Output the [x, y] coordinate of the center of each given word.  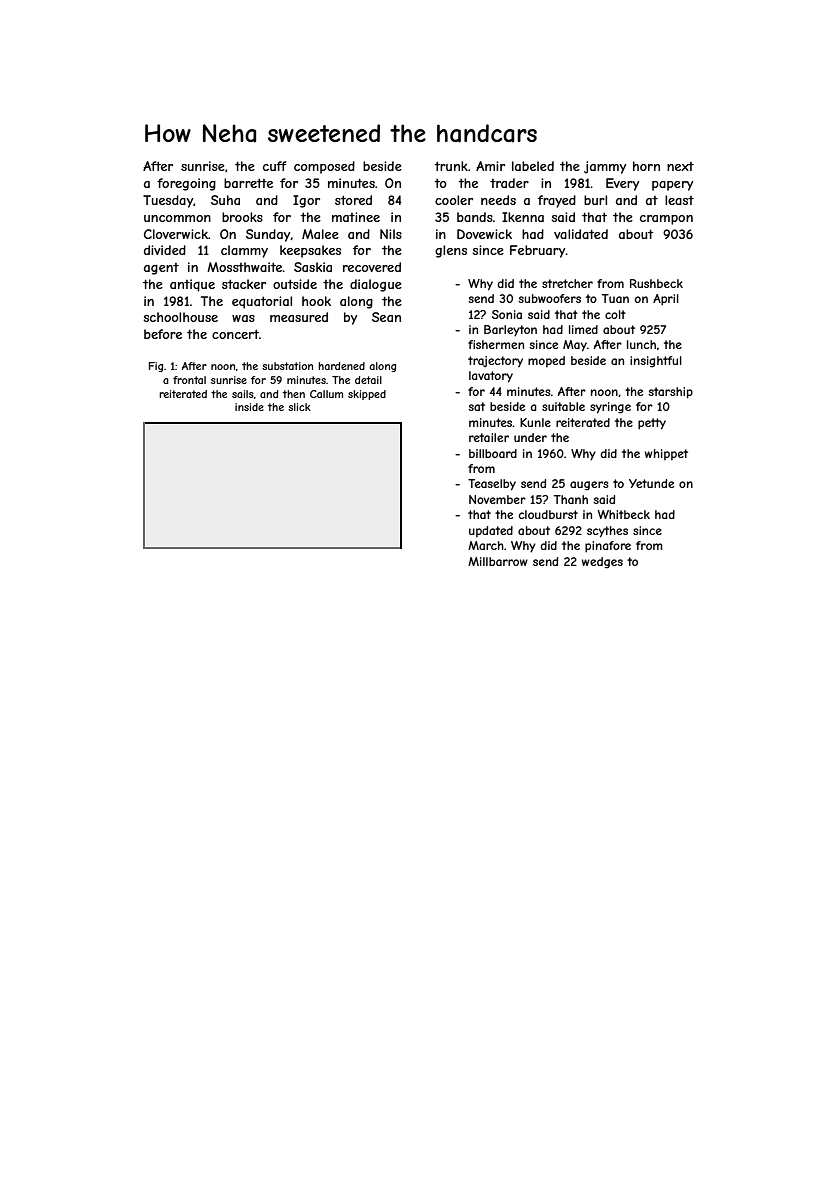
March [486, 545]
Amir [490, 166]
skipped [367, 395]
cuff [274, 166]
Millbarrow [498, 561]
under [530, 437]
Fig [156, 367]
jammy [605, 167]
